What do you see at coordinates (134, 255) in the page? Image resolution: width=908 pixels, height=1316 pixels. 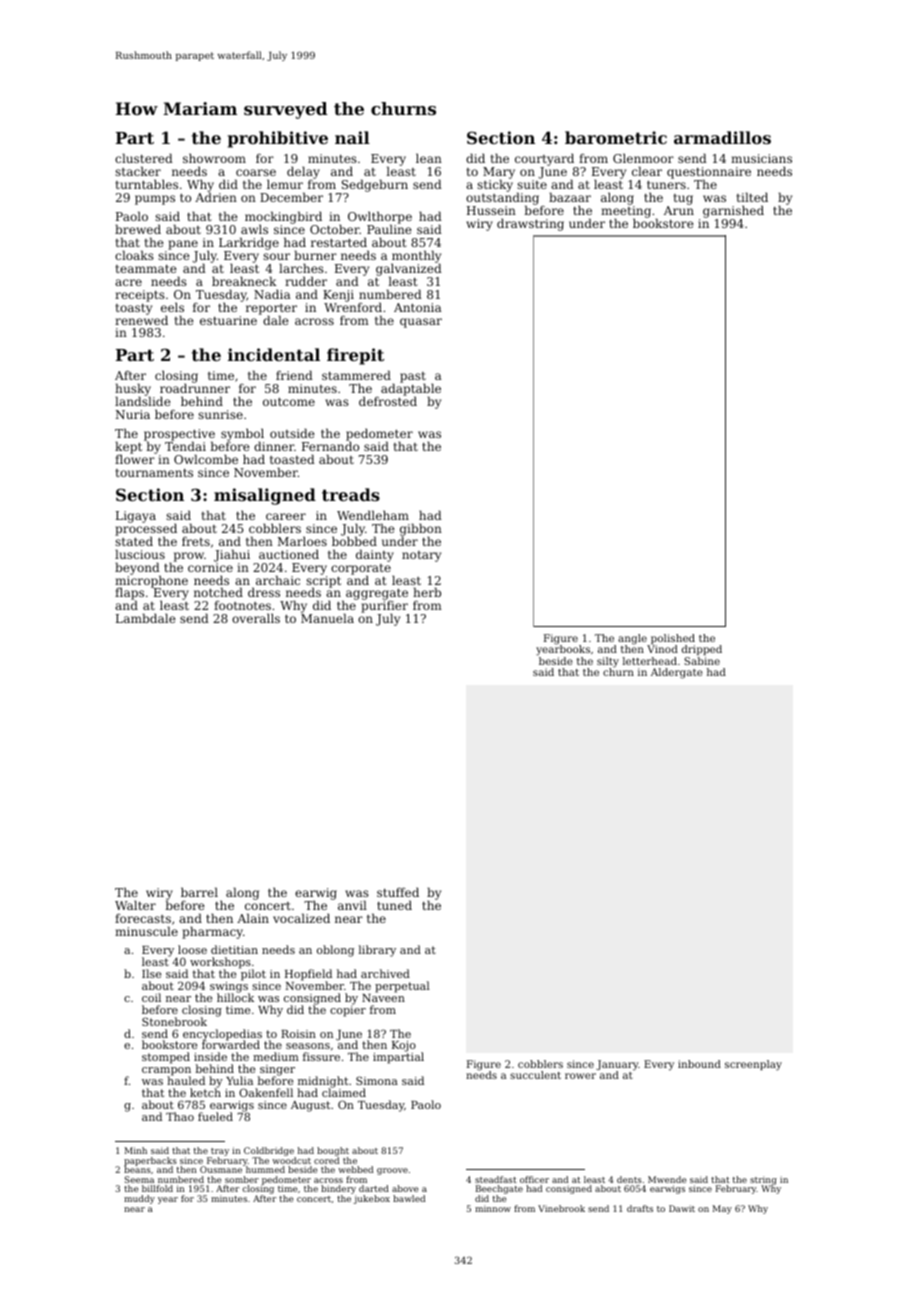 I see `cloaks` at bounding box center [134, 255].
